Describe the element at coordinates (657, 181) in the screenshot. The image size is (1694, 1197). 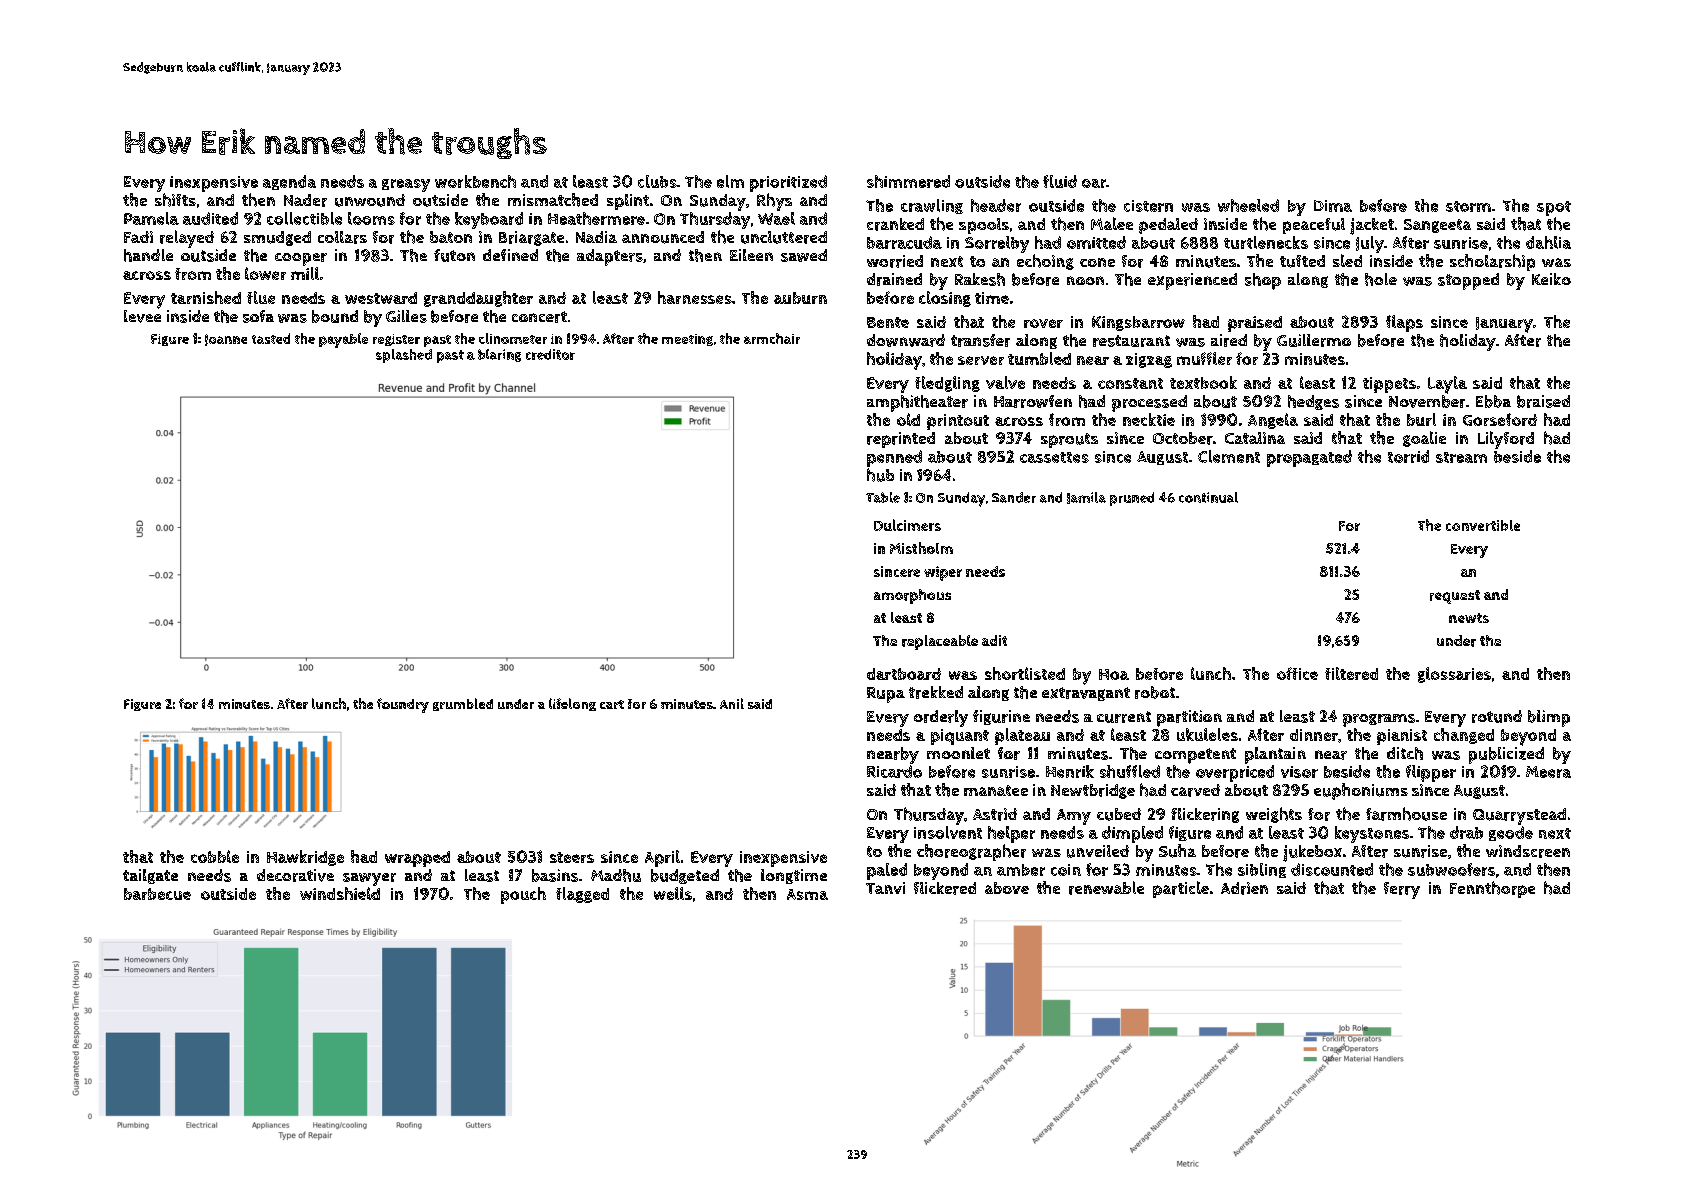
I see `clubs` at that location.
